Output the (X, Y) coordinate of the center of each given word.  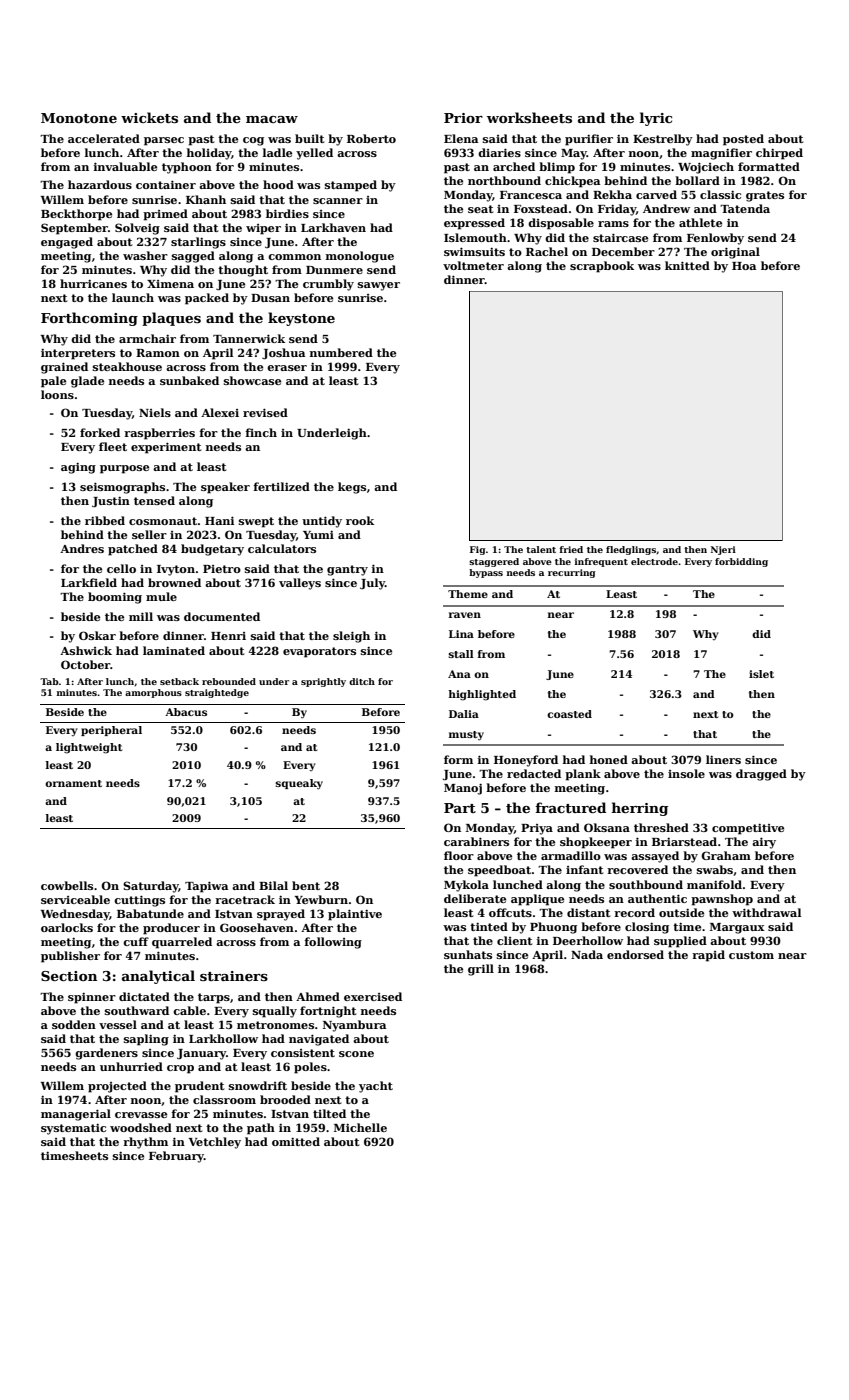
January (201, 1054)
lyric (656, 119)
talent (541, 549)
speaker (225, 488)
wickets (149, 117)
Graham (726, 855)
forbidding (741, 562)
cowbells (67, 885)
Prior (463, 118)
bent (306, 885)
